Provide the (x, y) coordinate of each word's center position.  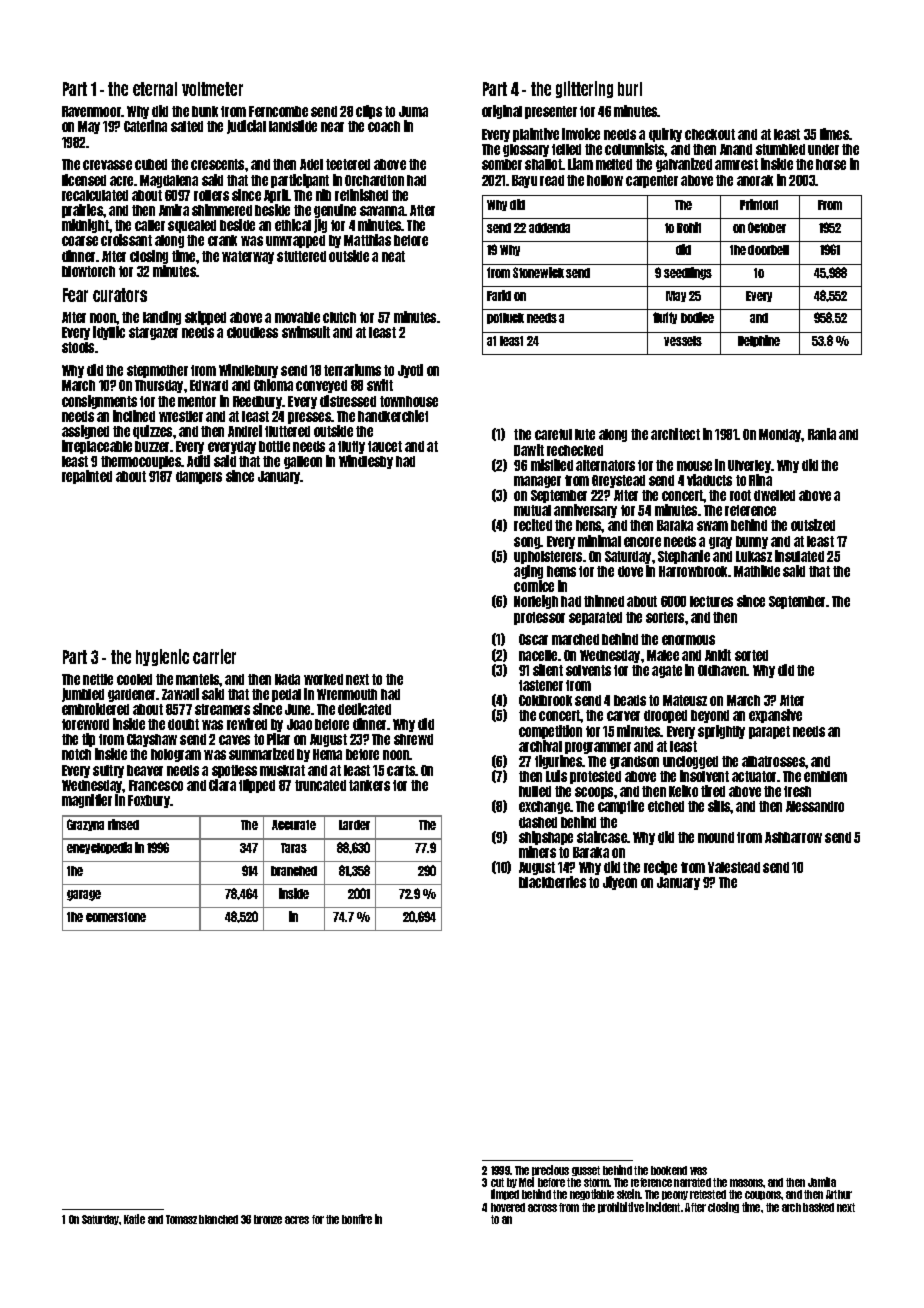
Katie (134, 1219)
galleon (303, 462)
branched (294, 871)
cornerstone (116, 917)
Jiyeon (620, 883)
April (276, 196)
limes (834, 134)
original (502, 112)
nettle (98, 679)
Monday (780, 435)
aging (528, 572)
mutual (532, 510)
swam (712, 526)
